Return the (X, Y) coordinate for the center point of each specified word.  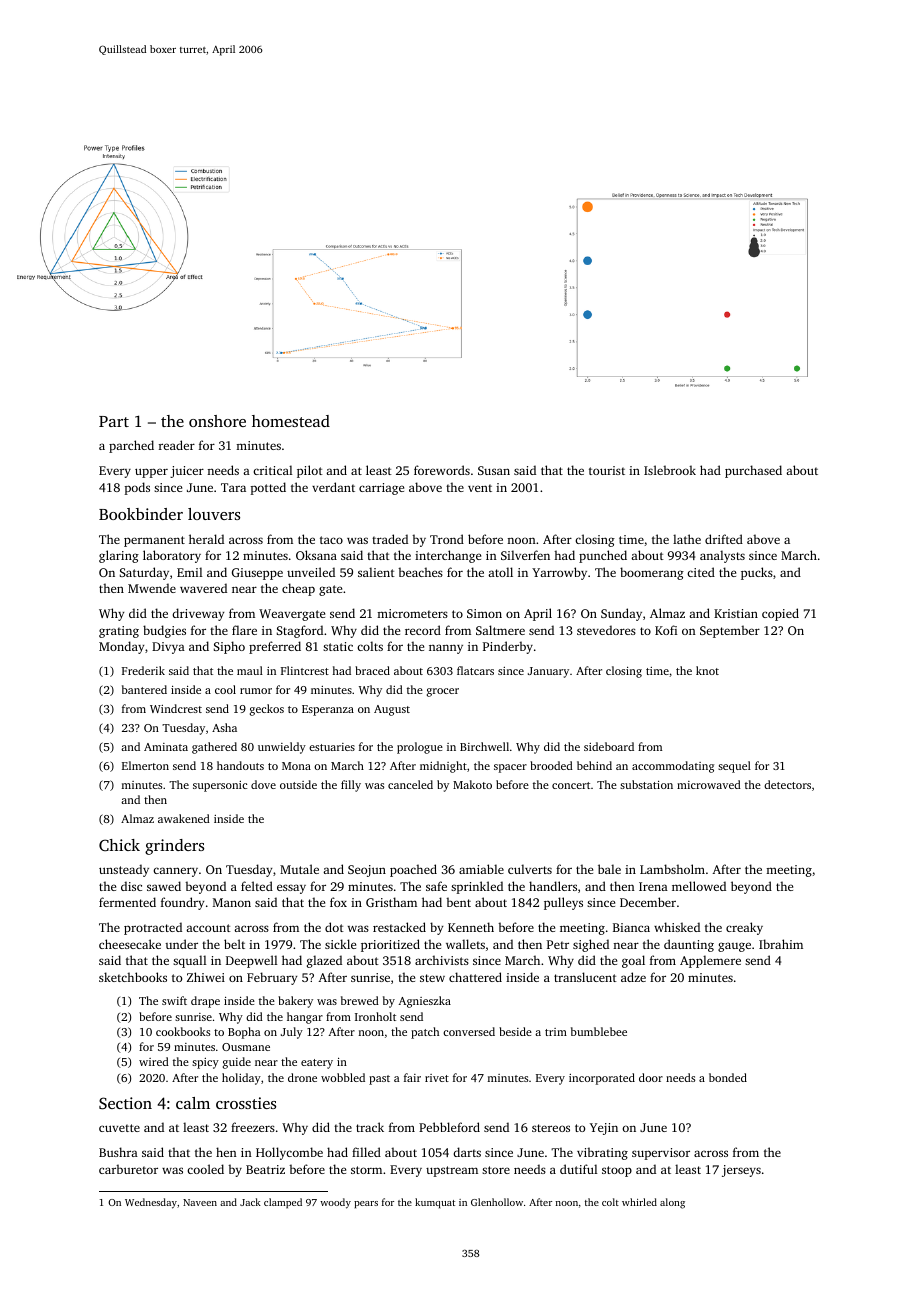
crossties (246, 1103)
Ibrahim (781, 944)
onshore (217, 421)
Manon (232, 902)
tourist (607, 470)
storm (366, 1170)
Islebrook (670, 470)
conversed (469, 1031)
